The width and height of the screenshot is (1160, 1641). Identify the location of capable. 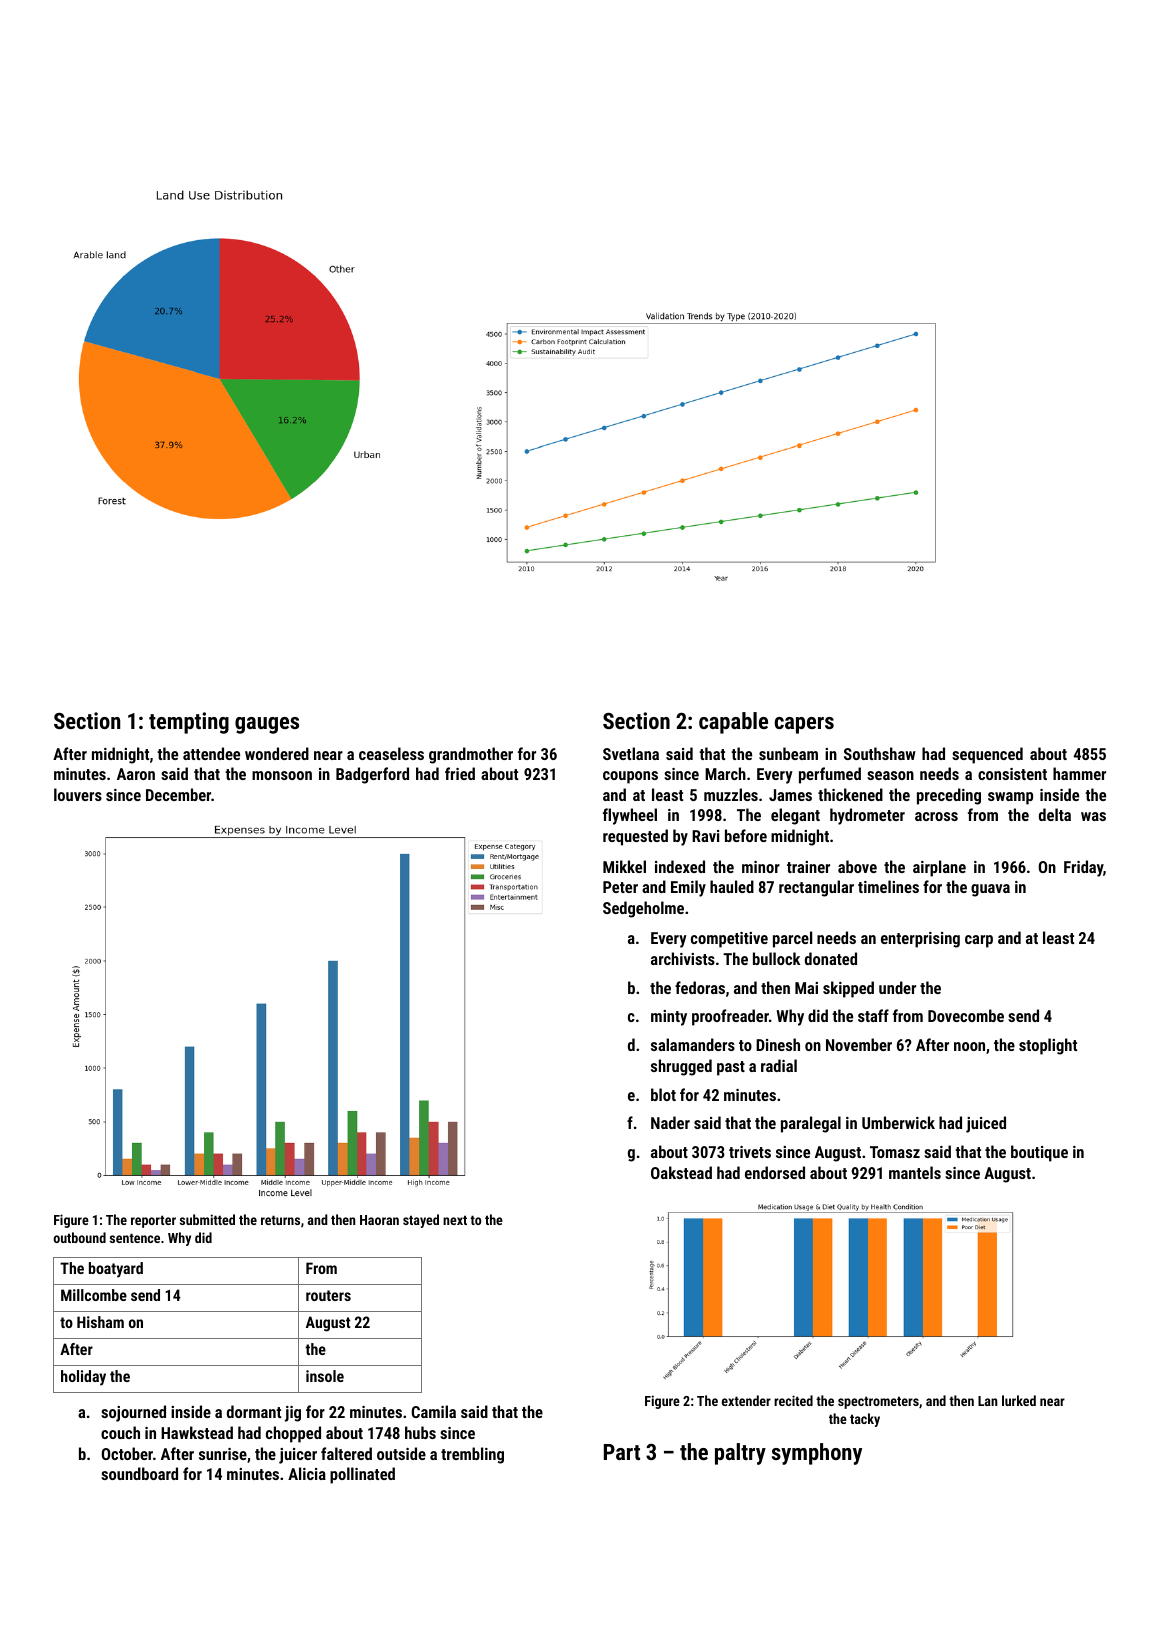
(733, 723).
